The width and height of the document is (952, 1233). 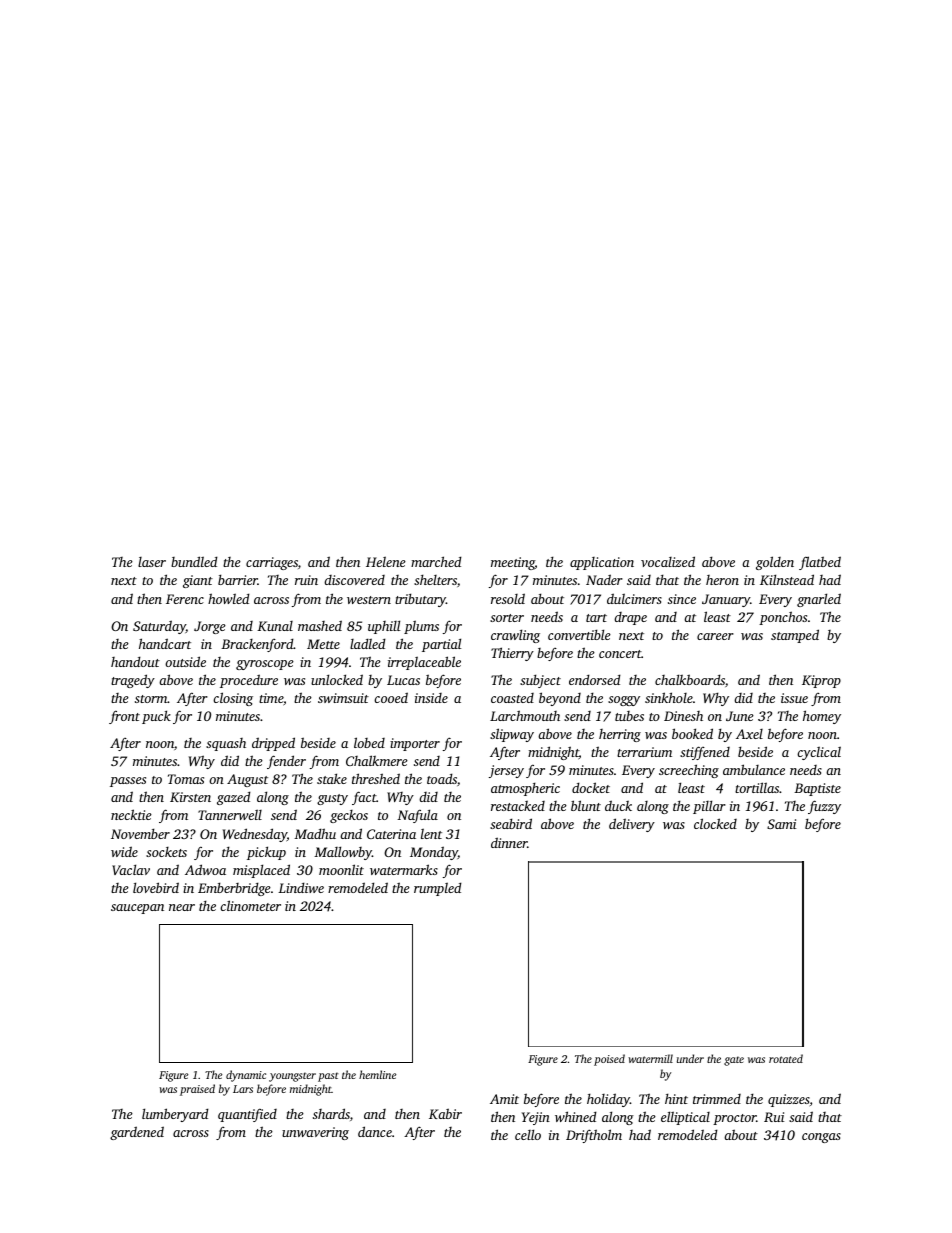 I want to click on near, so click(x=182, y=907).
